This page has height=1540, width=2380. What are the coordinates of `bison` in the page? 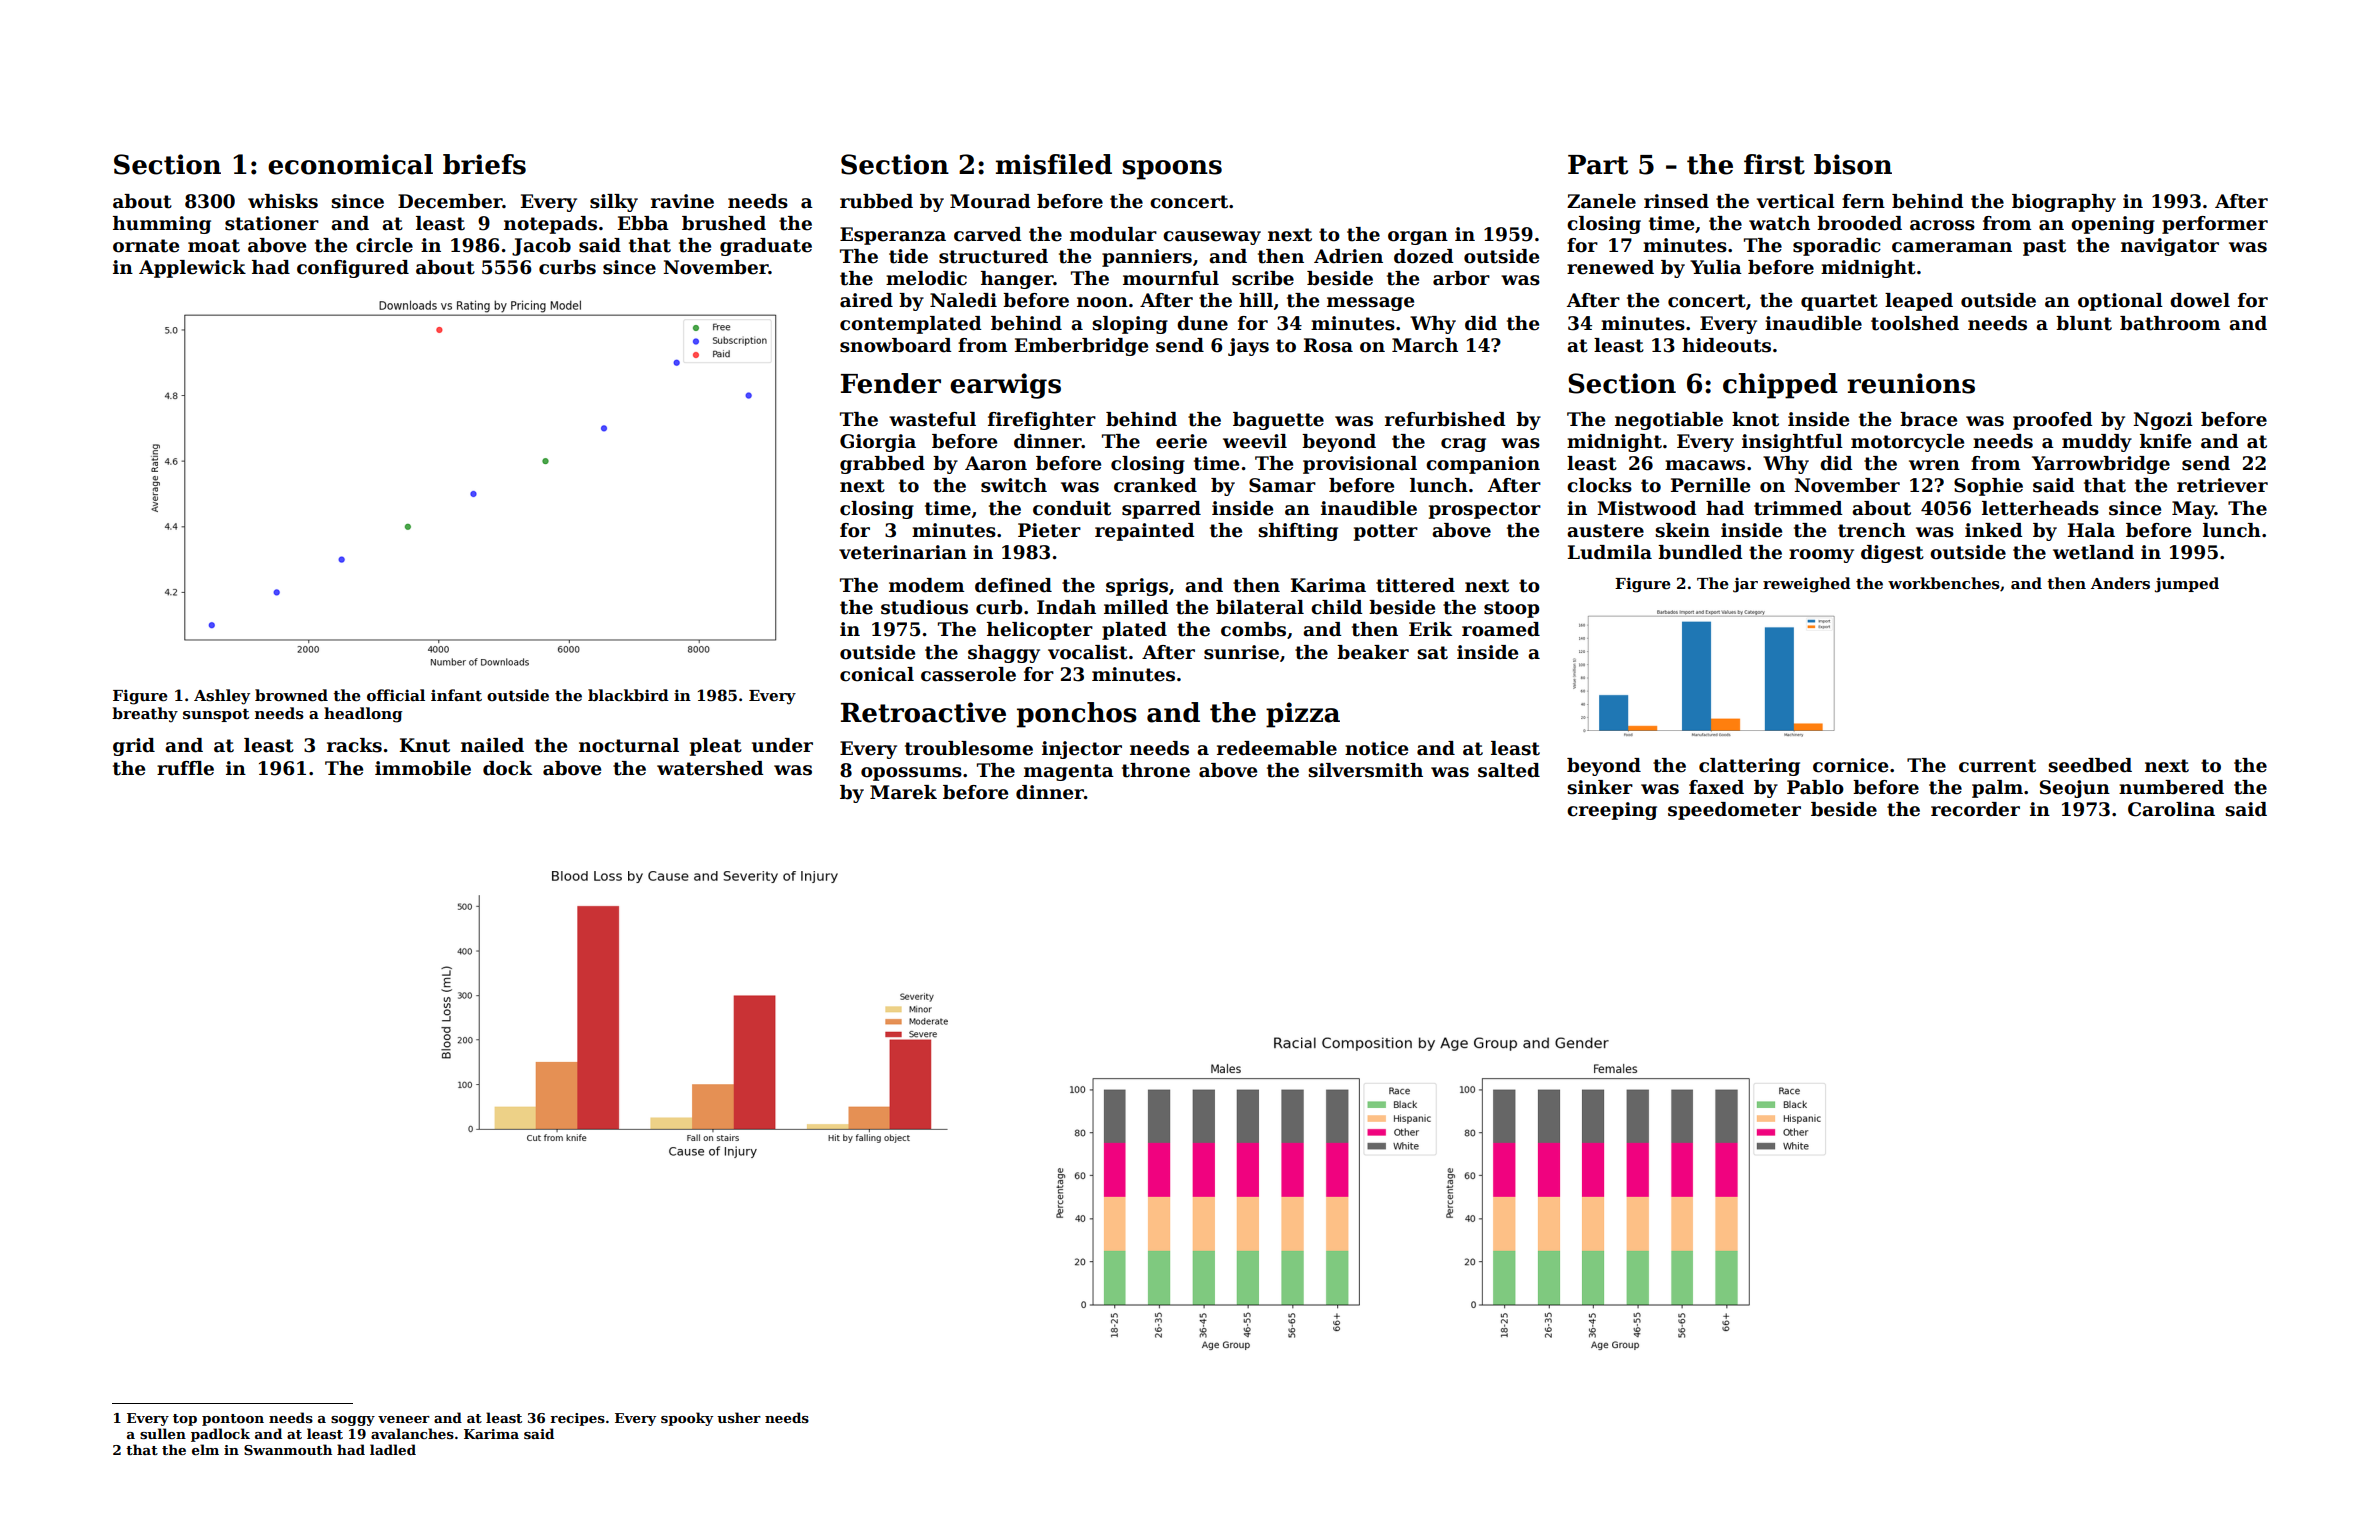 It's located at (1853, 164).
